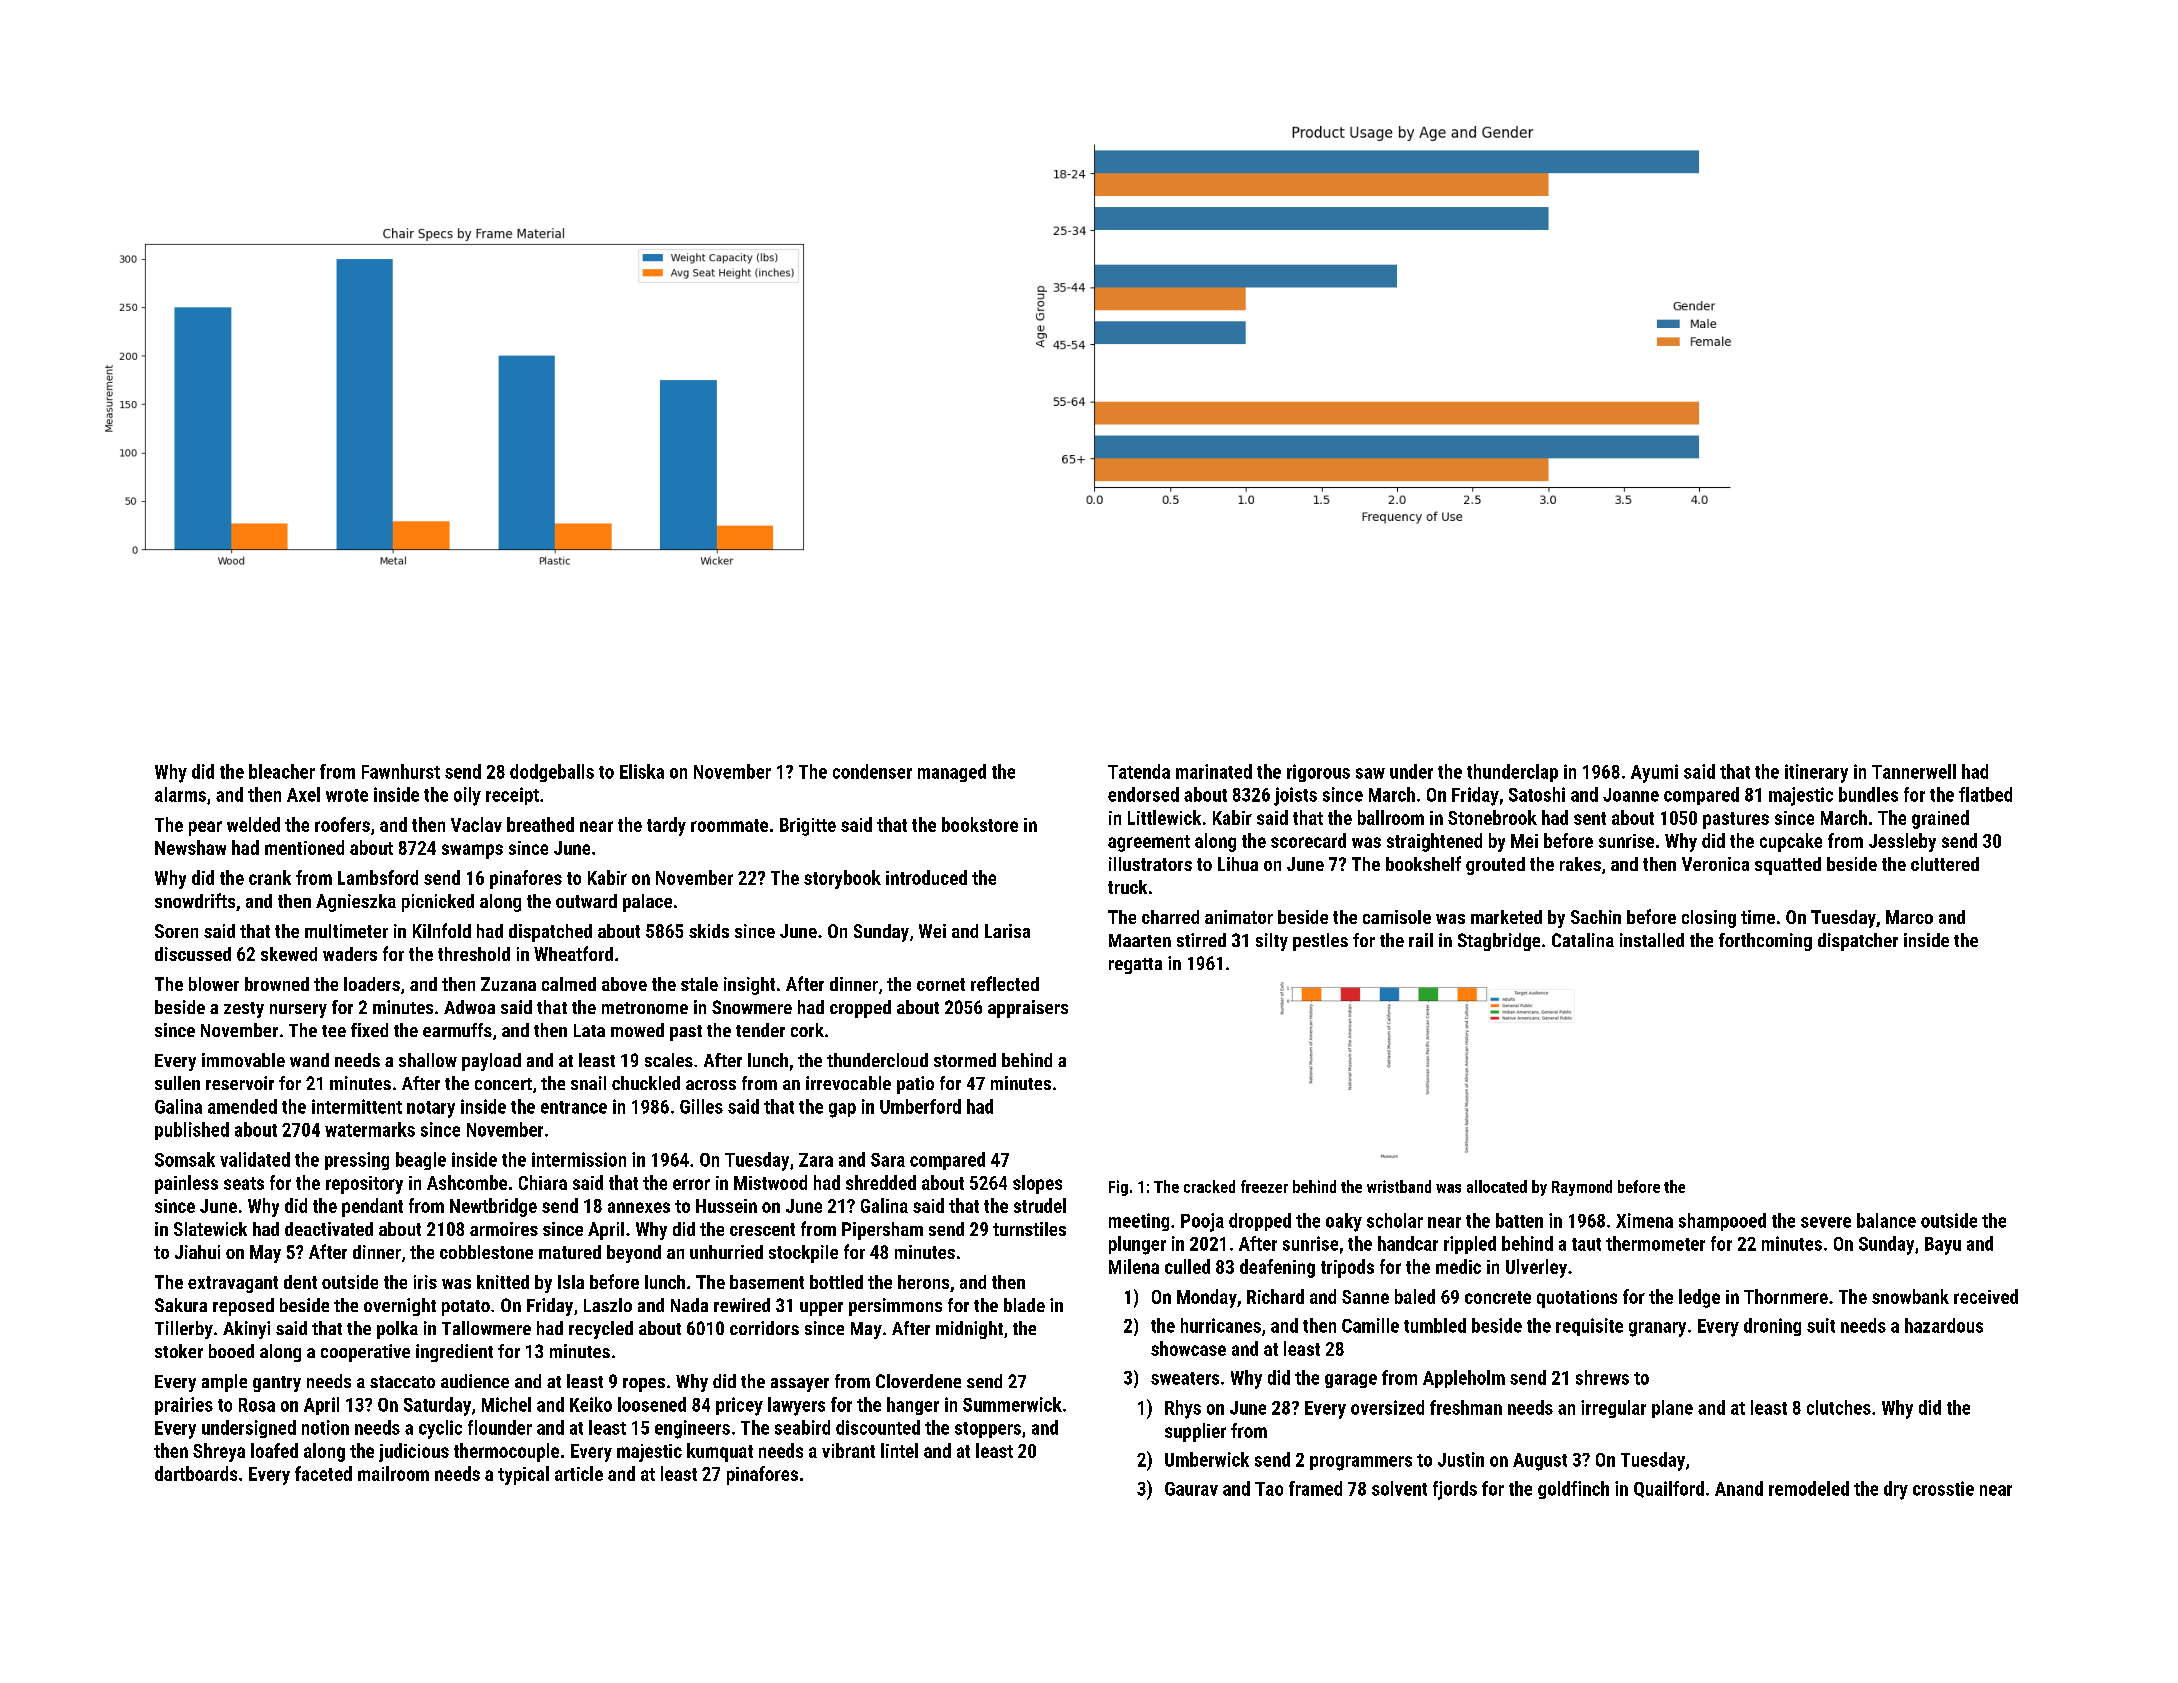  Describe the element at coordinates (550, 933) in the document. I see `dispatched` at that location.
